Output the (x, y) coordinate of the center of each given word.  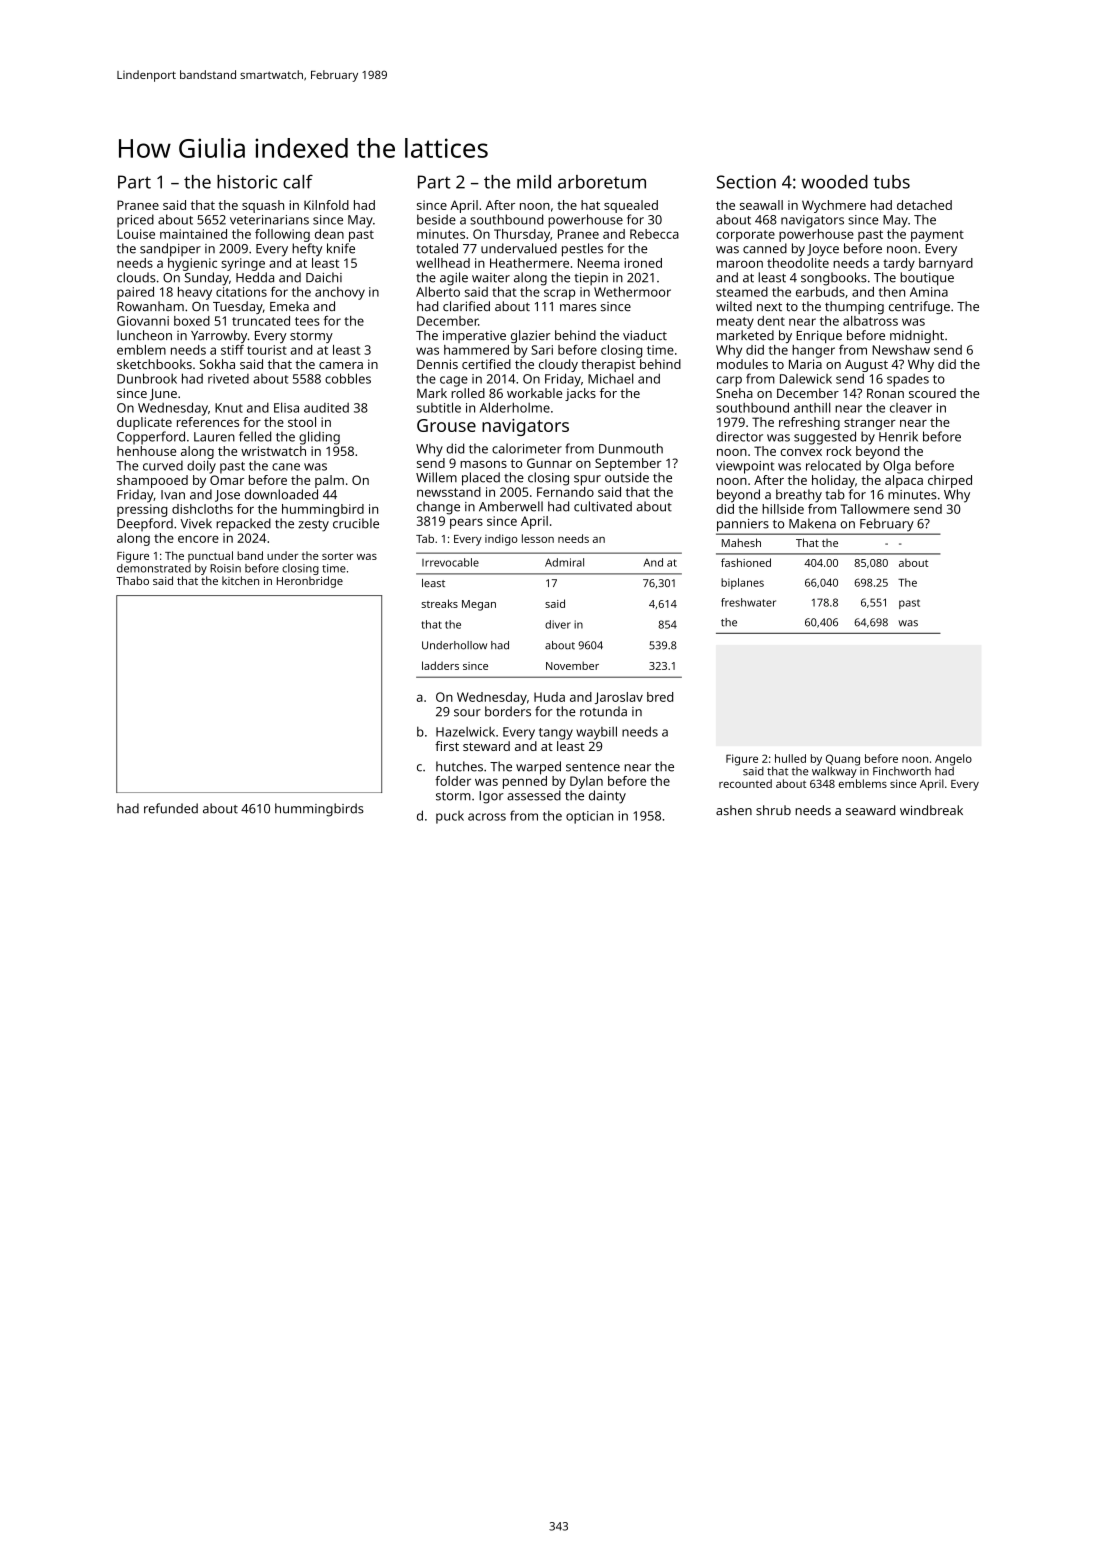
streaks (439, 603)
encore (198, 539)
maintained (193, 234)
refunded (171, 808)
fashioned (746, 562)
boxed (192, 321)
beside (436, 219)
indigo (501, 540)
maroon (740, 264)
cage (454, 381)
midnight (917, 336)
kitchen (240, 580)
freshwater (748, 602)
